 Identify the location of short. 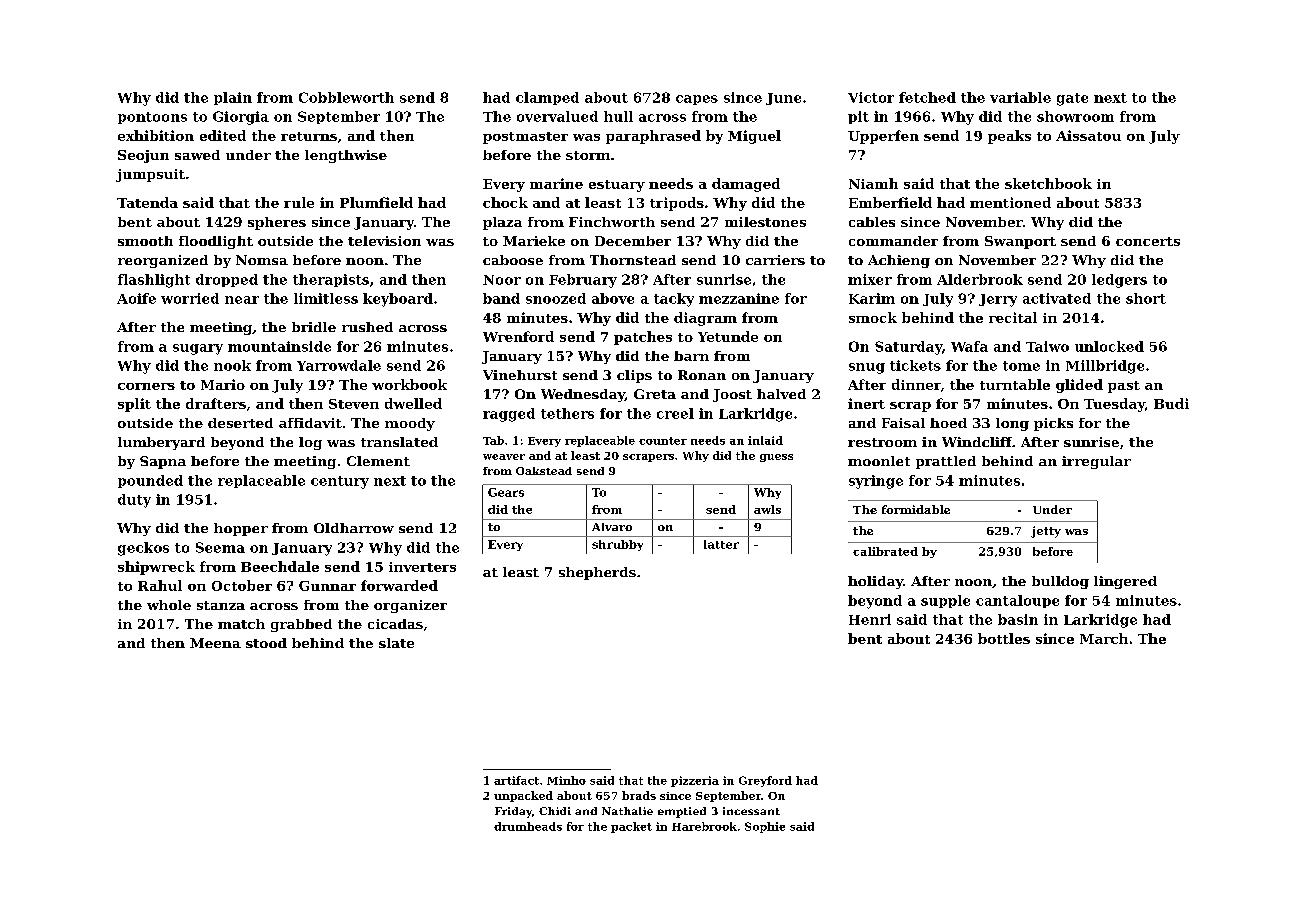
(1146, 298).
